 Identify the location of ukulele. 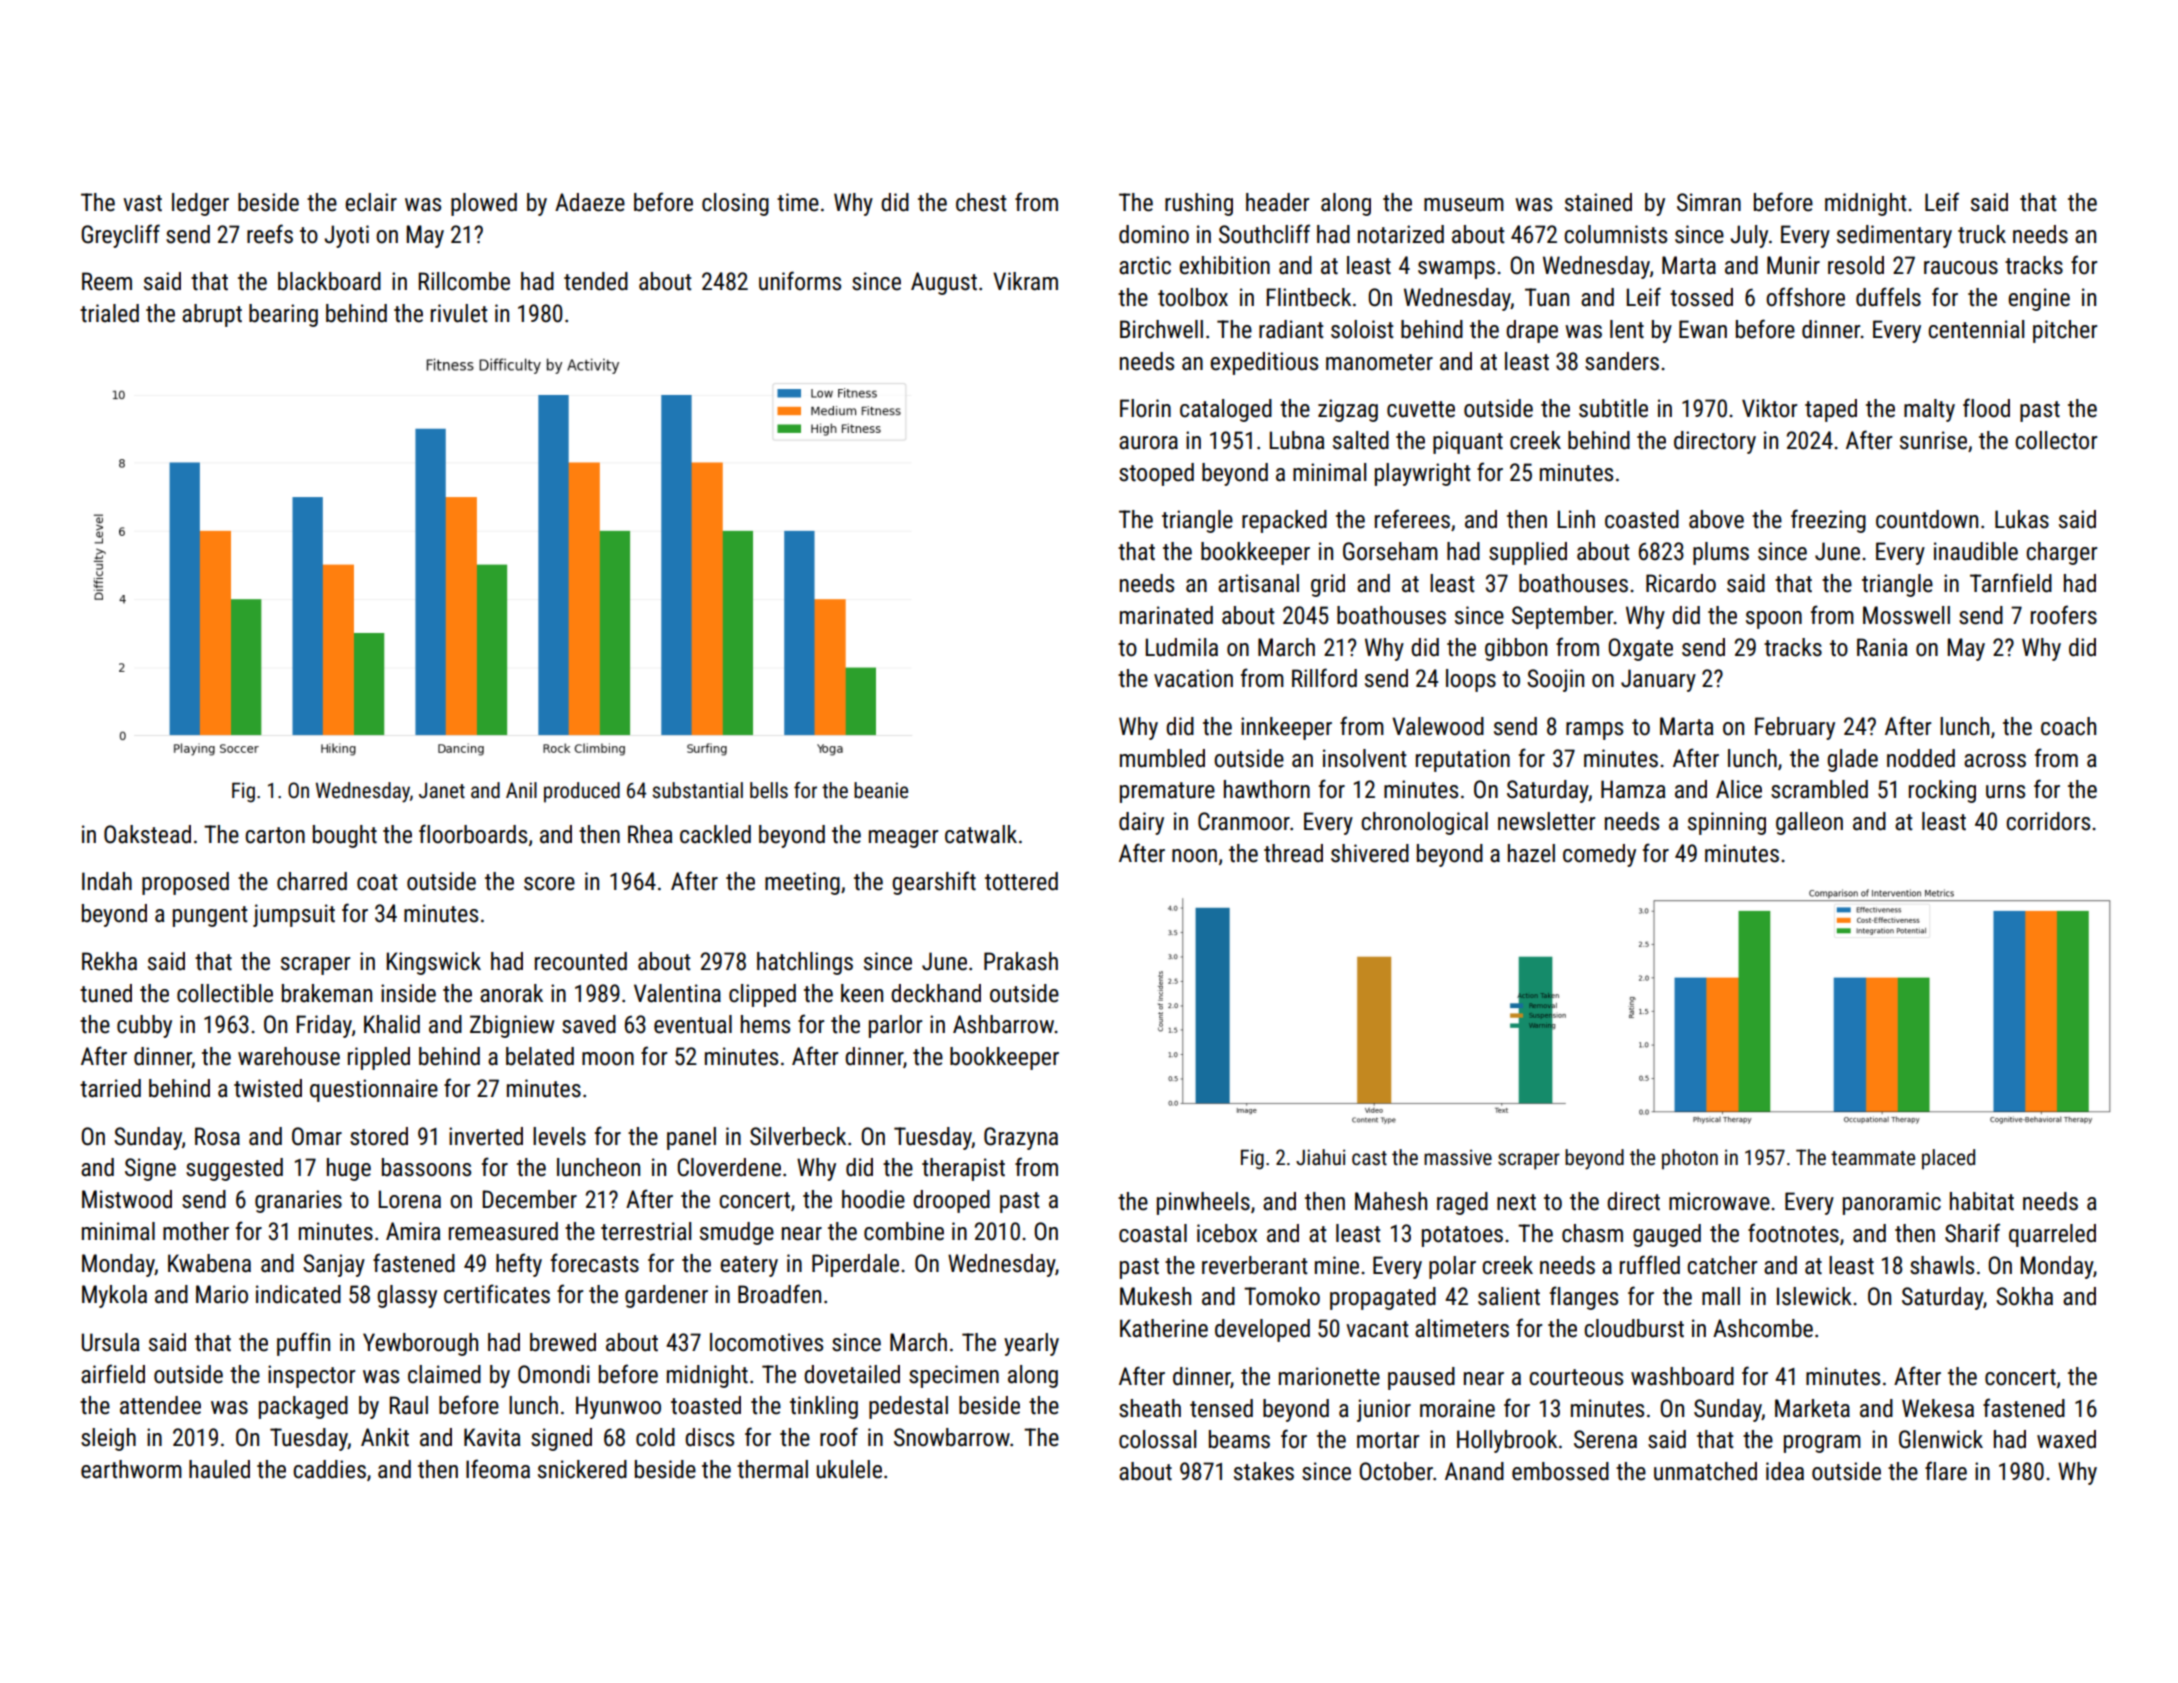
(849, 1469).
